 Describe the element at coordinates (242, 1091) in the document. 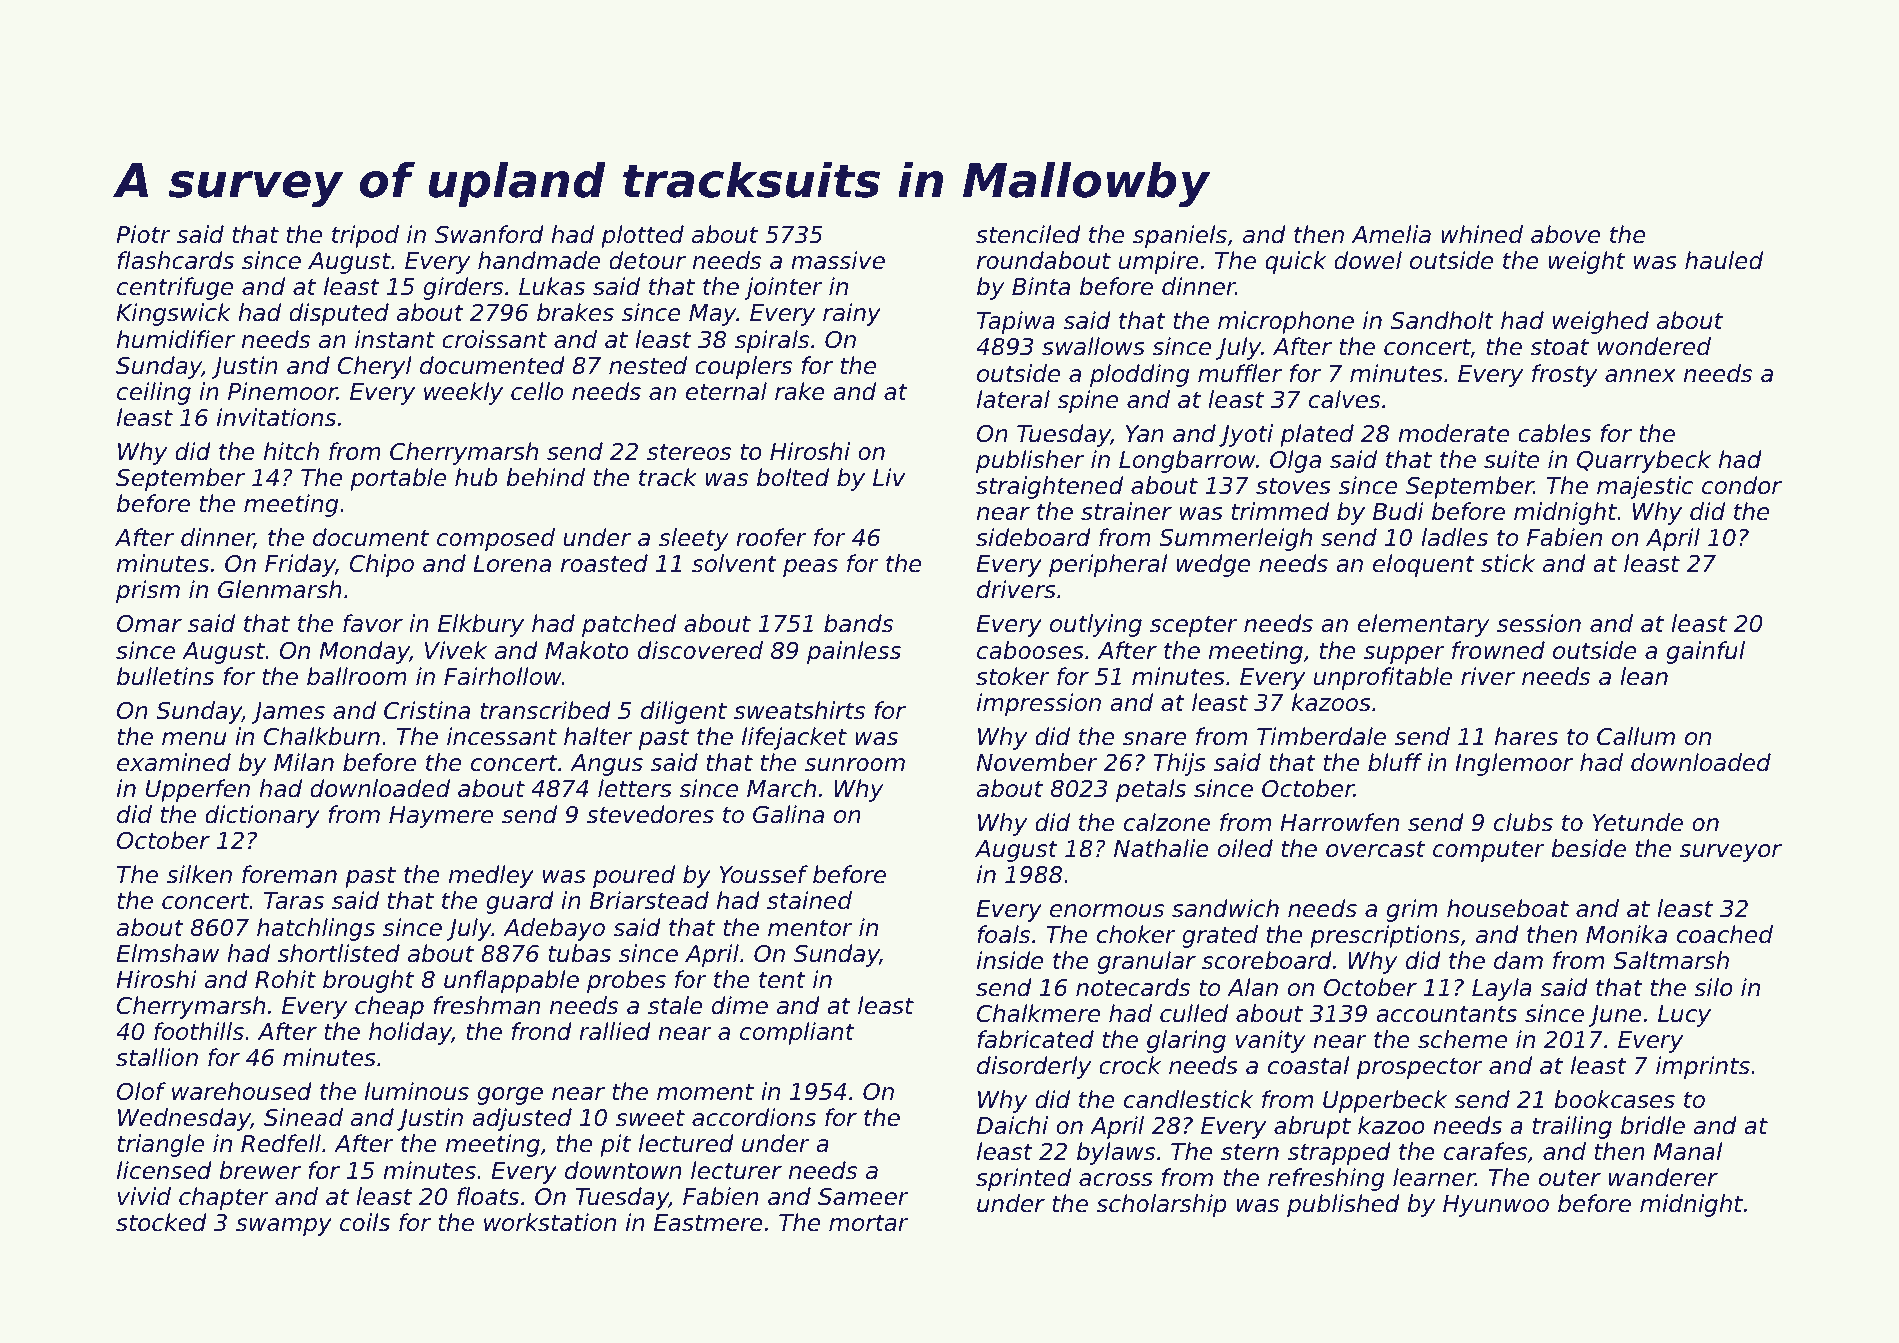

I see `warehoused` at that location.
